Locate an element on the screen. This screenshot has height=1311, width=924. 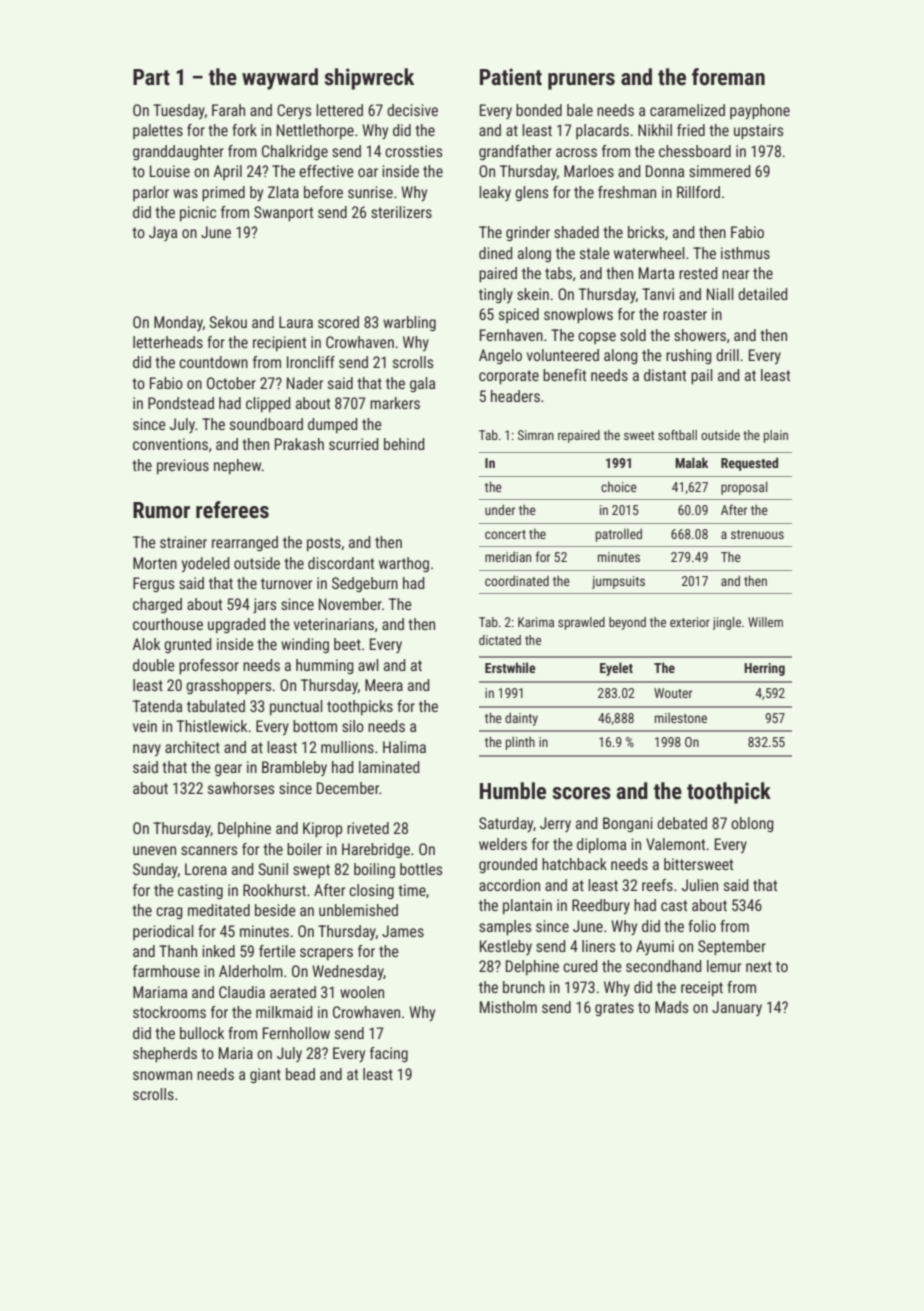
Claudia is located at coordinates (242, 992).
